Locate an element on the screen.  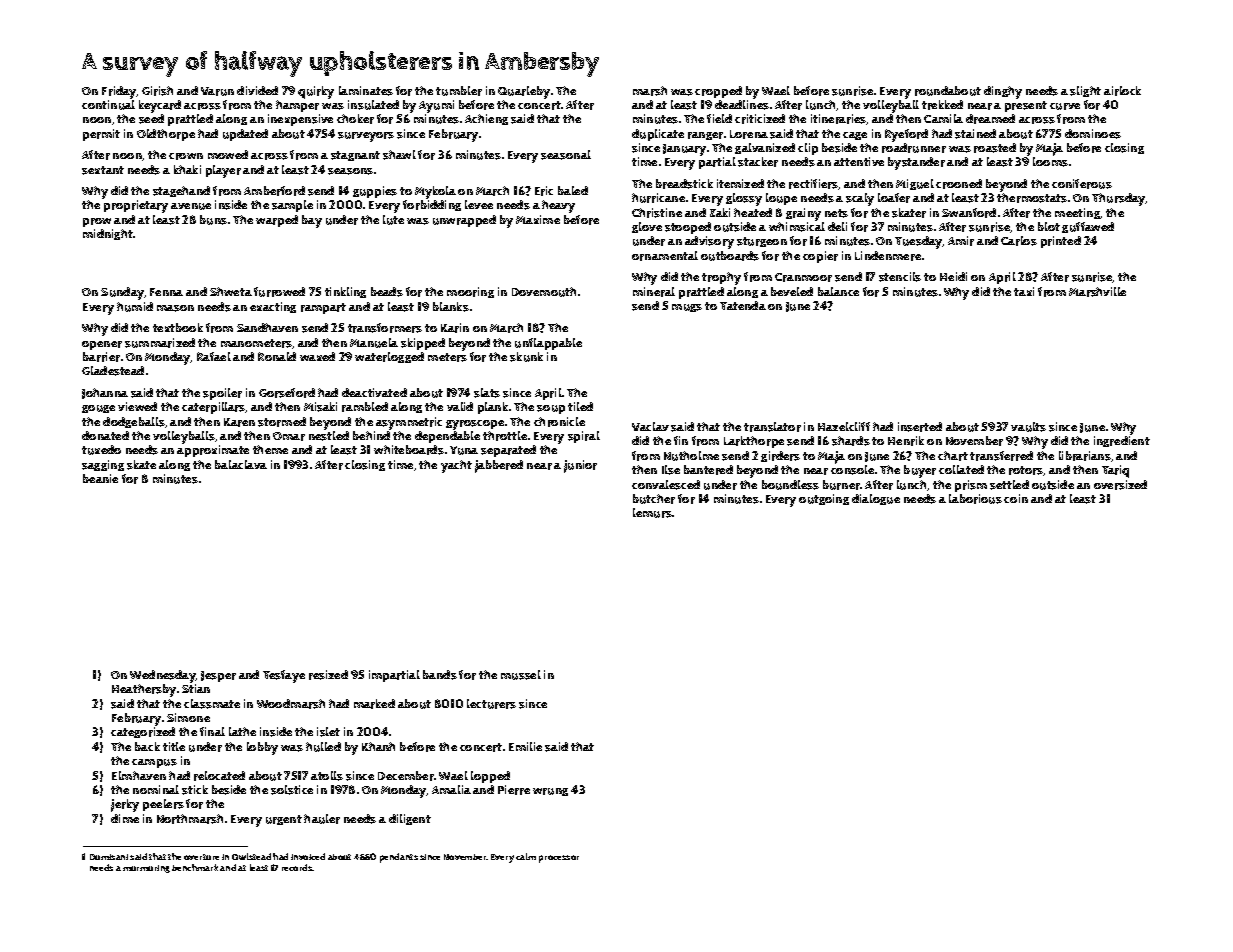
peelers is located at coordinates (163, 805).
